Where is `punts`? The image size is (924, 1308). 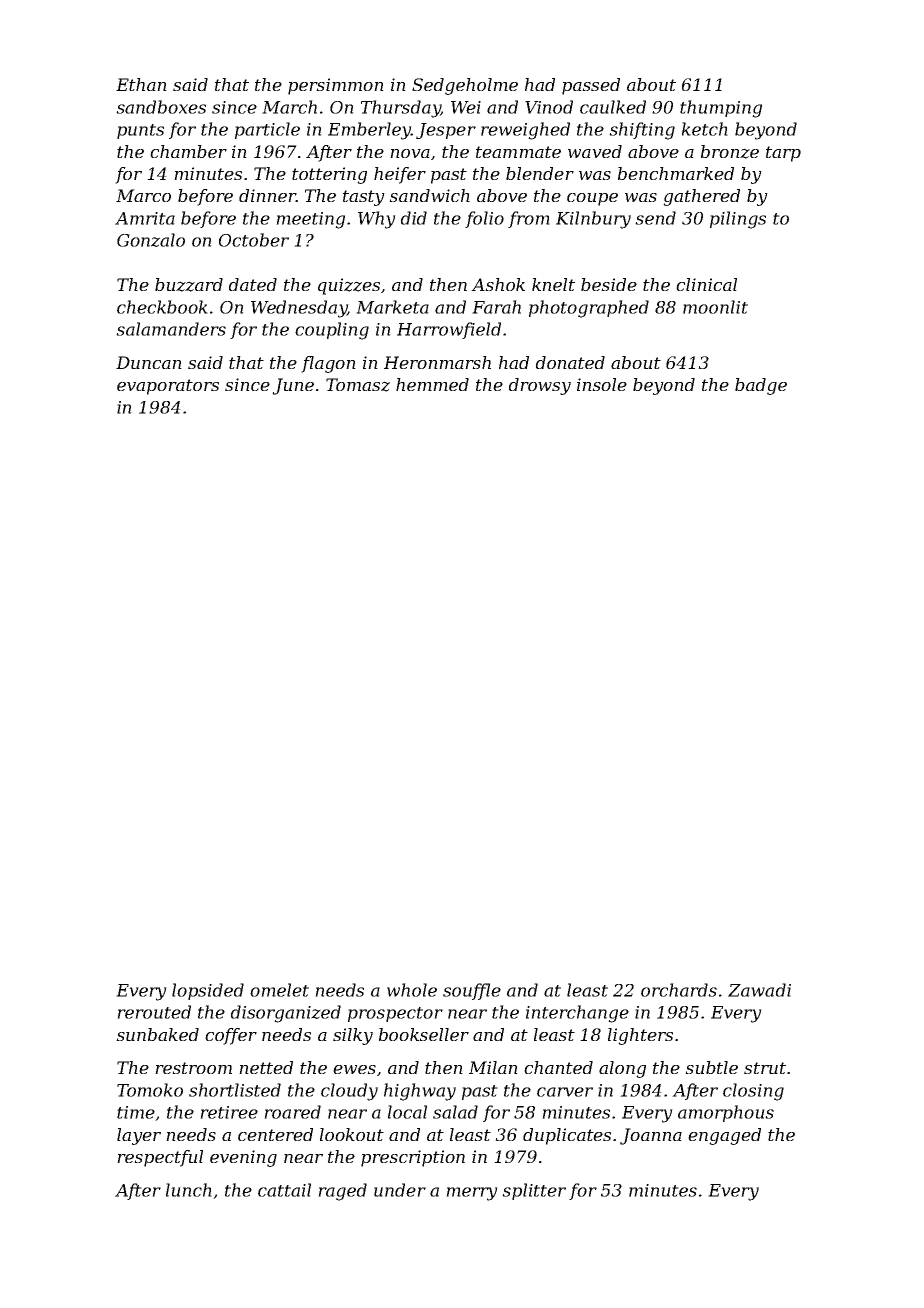 punts is located at coordinates (140, 131).
